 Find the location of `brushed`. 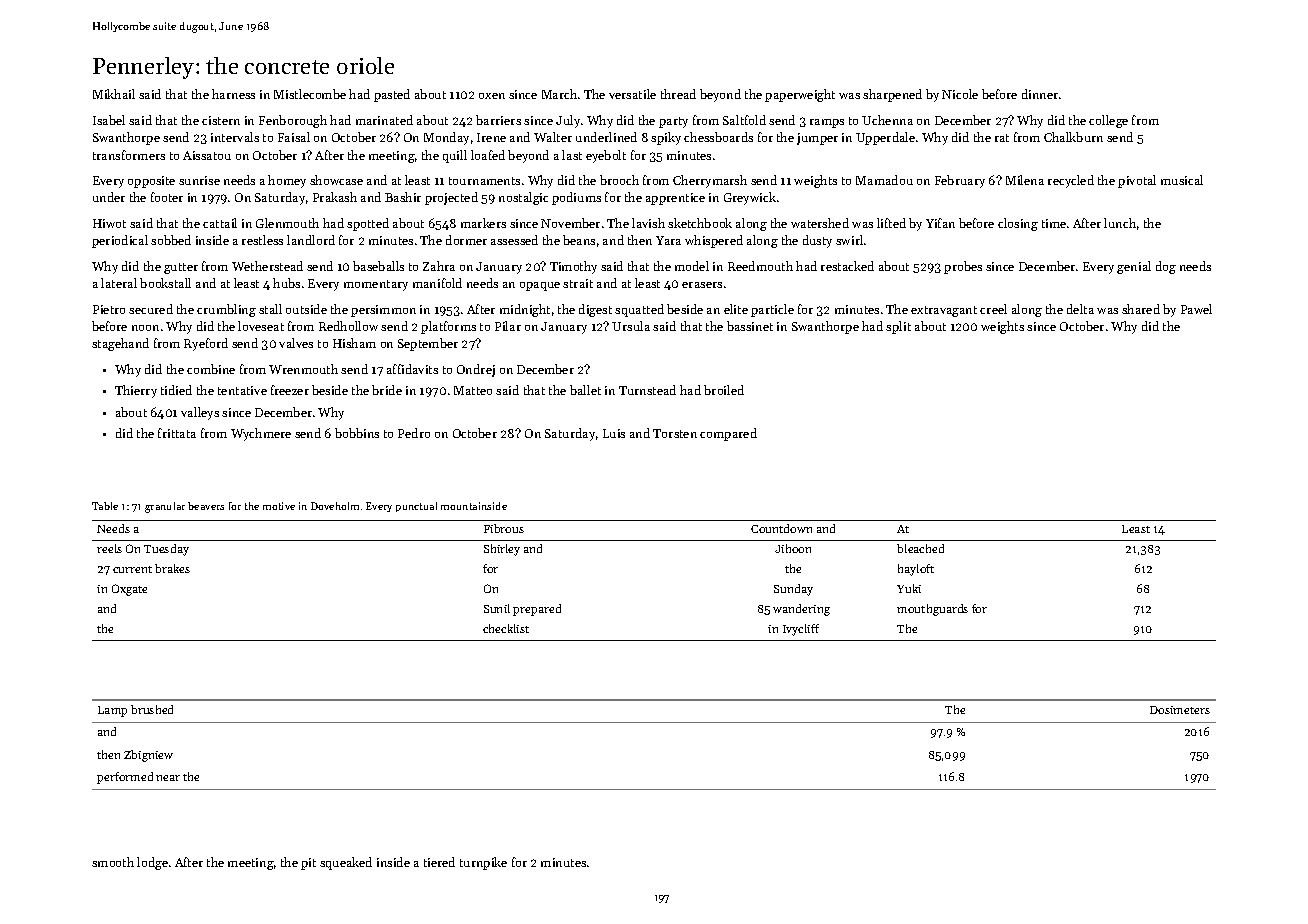

brushed is located at coordinates (152, 709).
